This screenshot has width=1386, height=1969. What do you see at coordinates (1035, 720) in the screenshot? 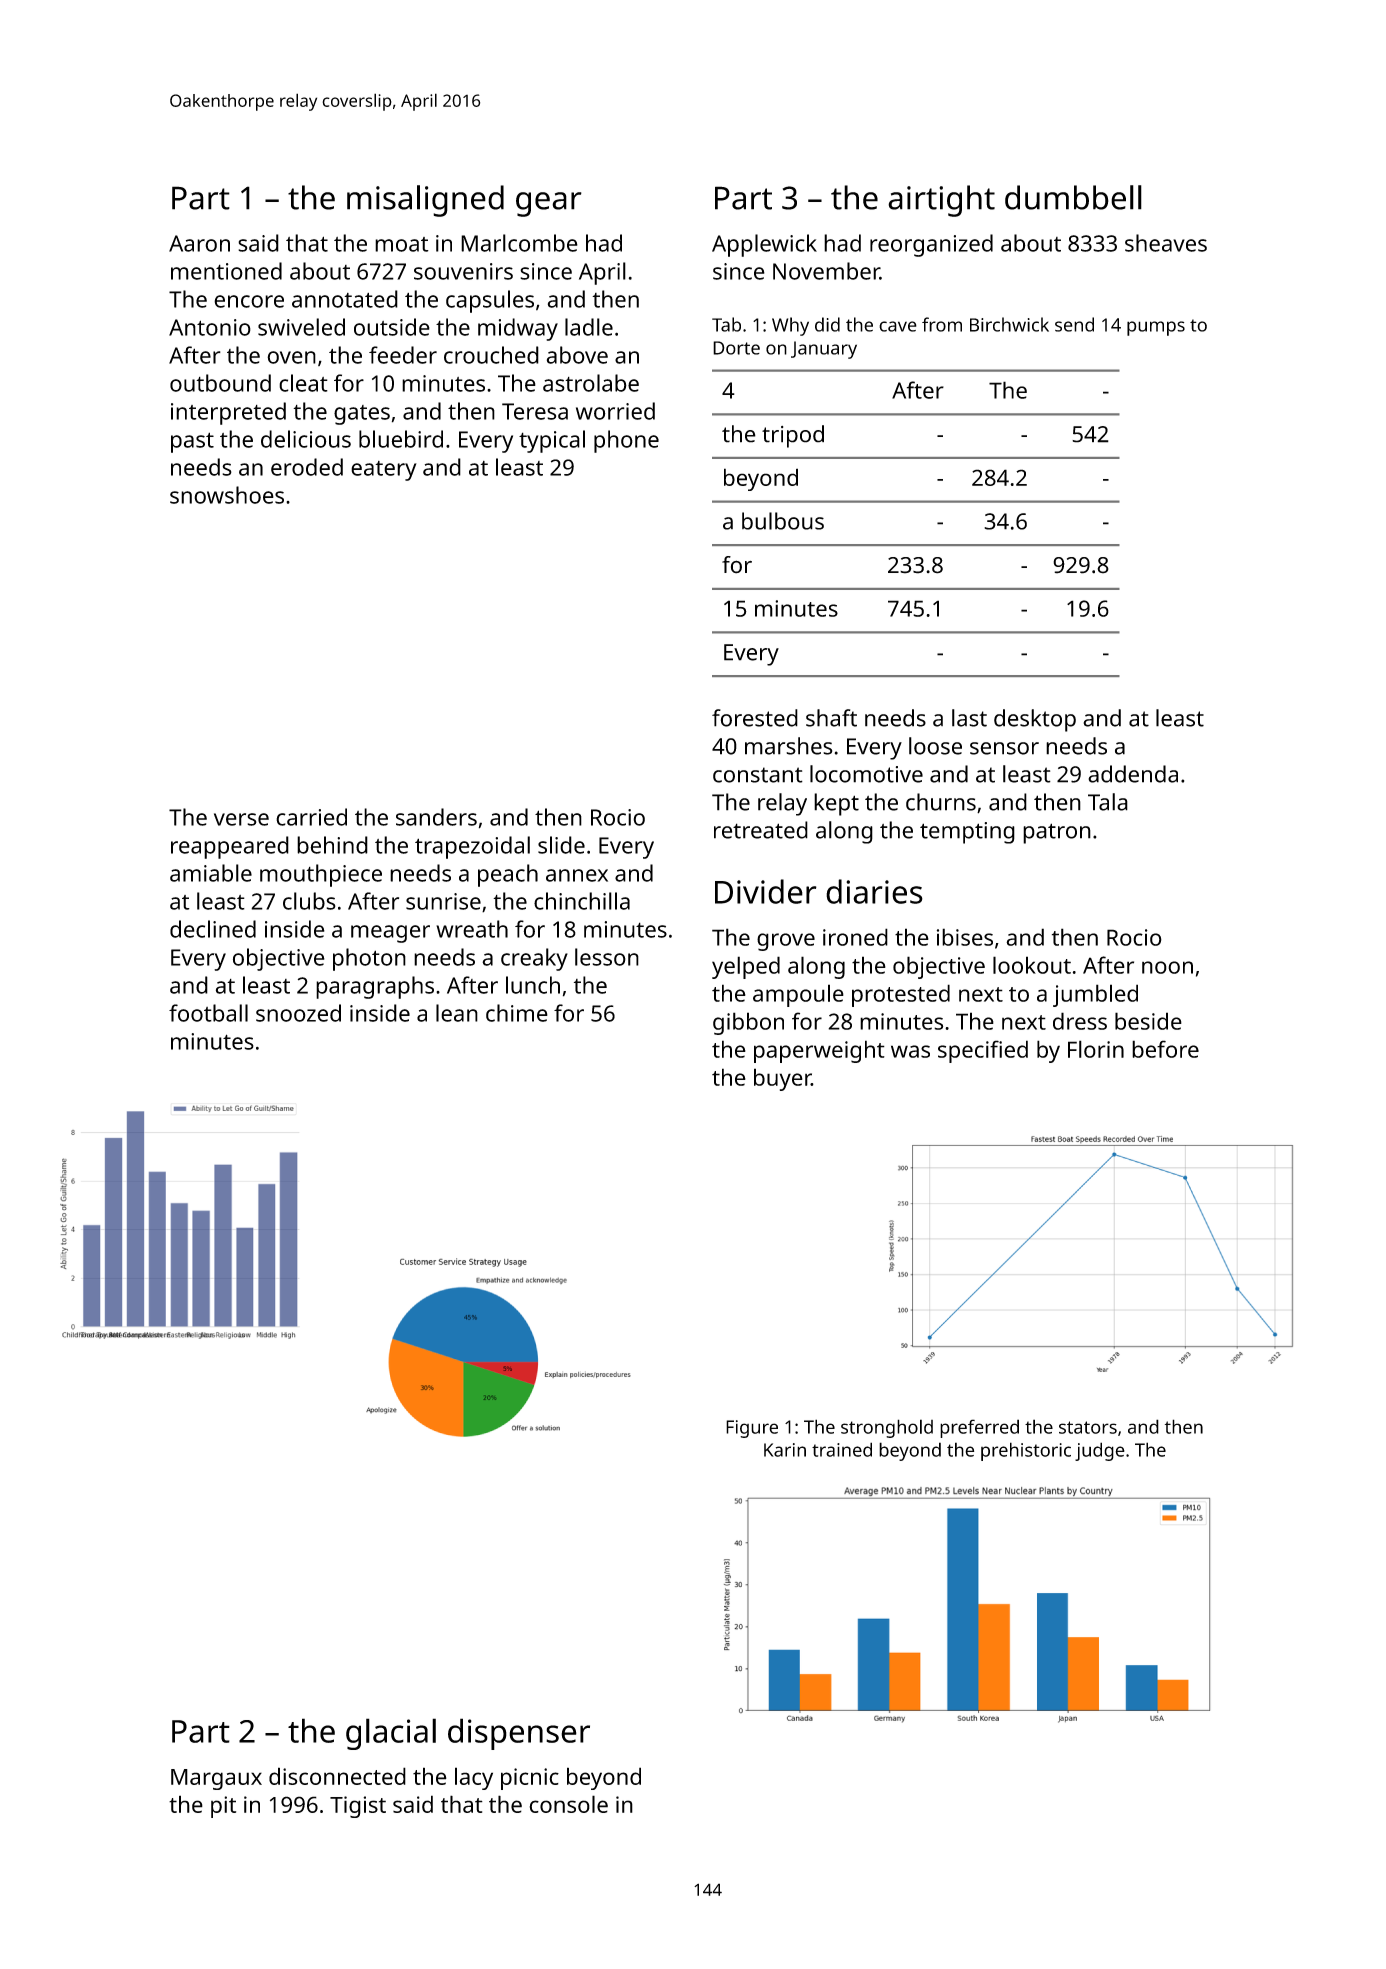
I see `desktop` at bounding box center [1035, 720].
